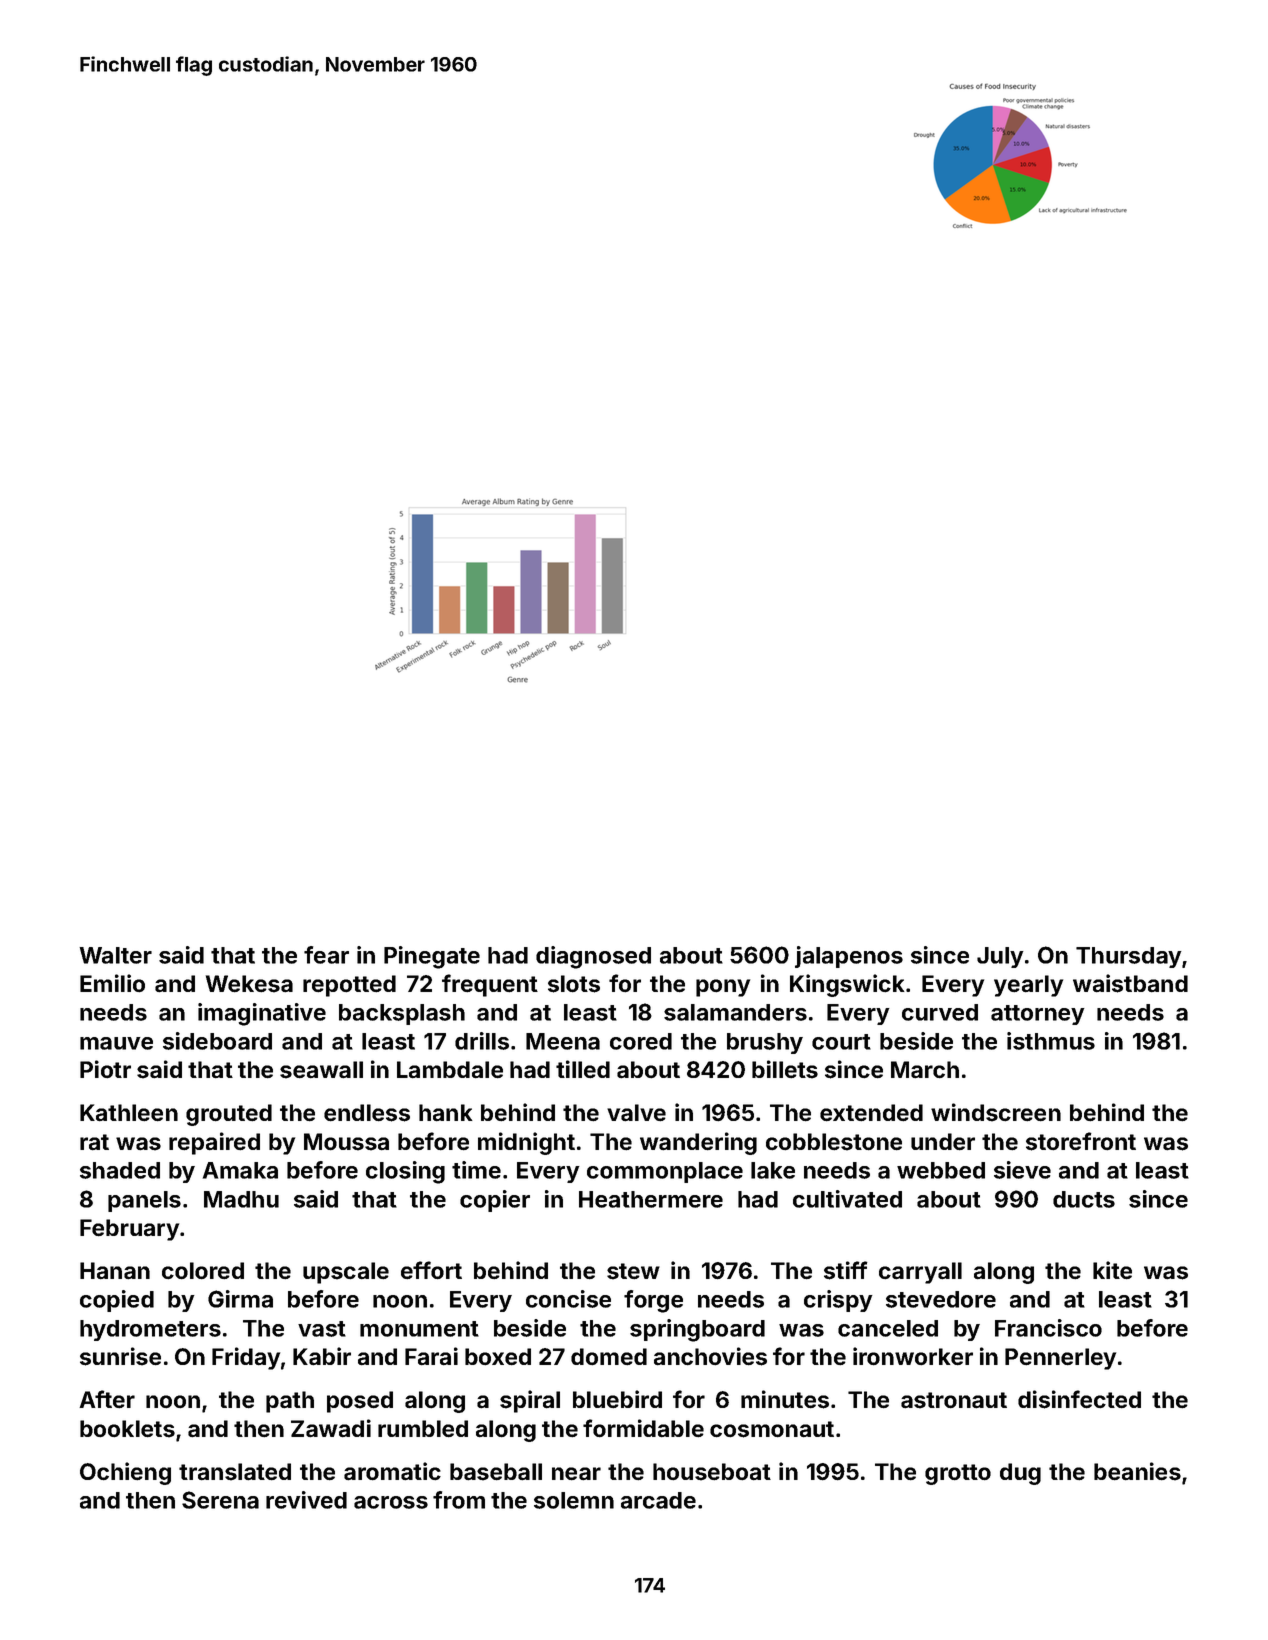 The height and width of the image is (1640, 1268). I want to click on valve, so click(636, 1113).
